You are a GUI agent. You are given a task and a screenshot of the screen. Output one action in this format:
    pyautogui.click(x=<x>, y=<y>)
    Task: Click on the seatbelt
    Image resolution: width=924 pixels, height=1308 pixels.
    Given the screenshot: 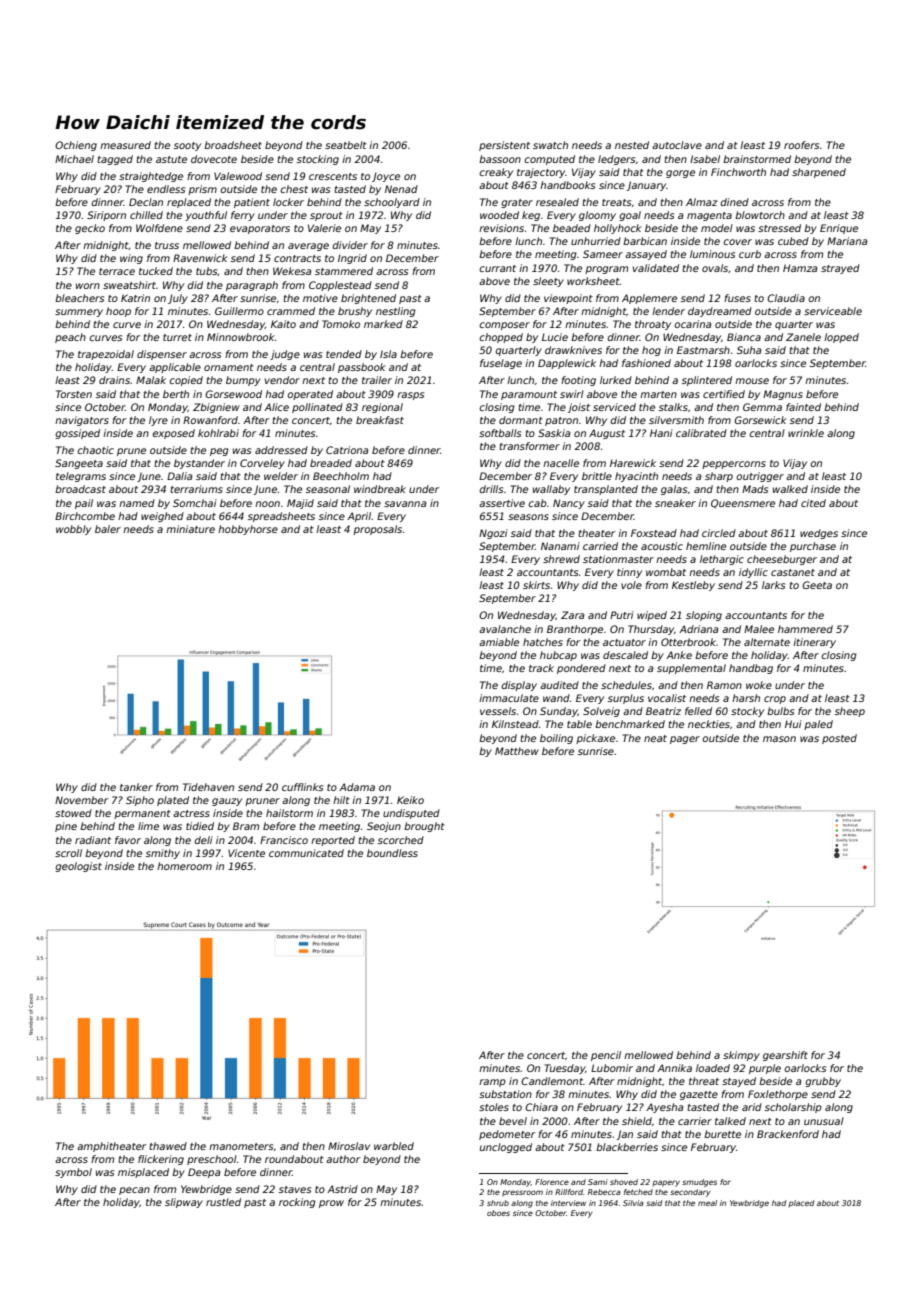 What is the action you would take?
    pyautogui.click(x=346, y=145)
